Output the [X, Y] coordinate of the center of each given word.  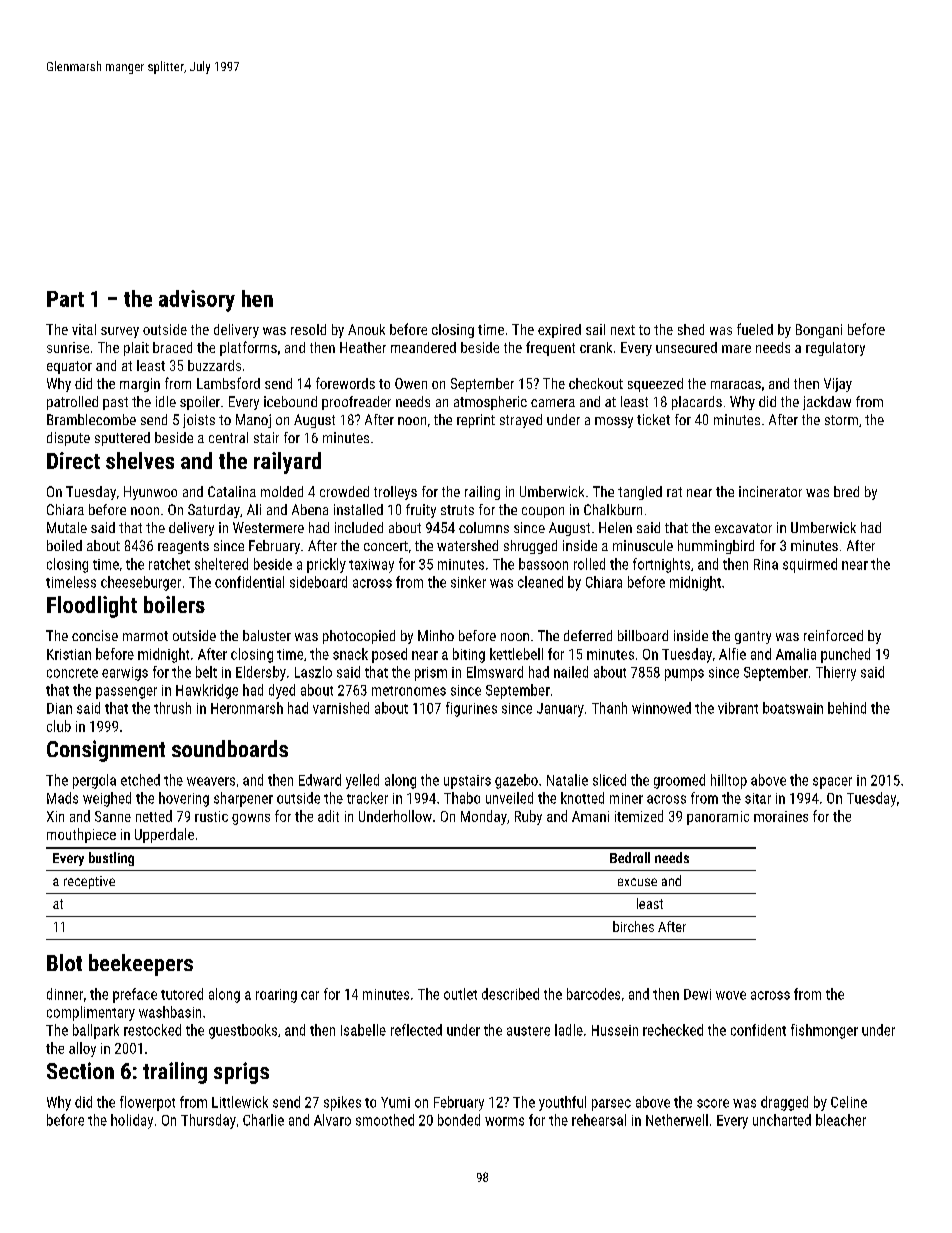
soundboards [230, 748]
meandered [423, 347]
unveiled [509, 798]
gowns [251, 819]
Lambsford [228, 383]
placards [697, 403]
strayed [521, 421]
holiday [132, 1121]
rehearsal [599, 1120]
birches [633, 926]
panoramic [718, 818]
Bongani [819, 331]
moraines [781, 816]
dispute [68, 439]
